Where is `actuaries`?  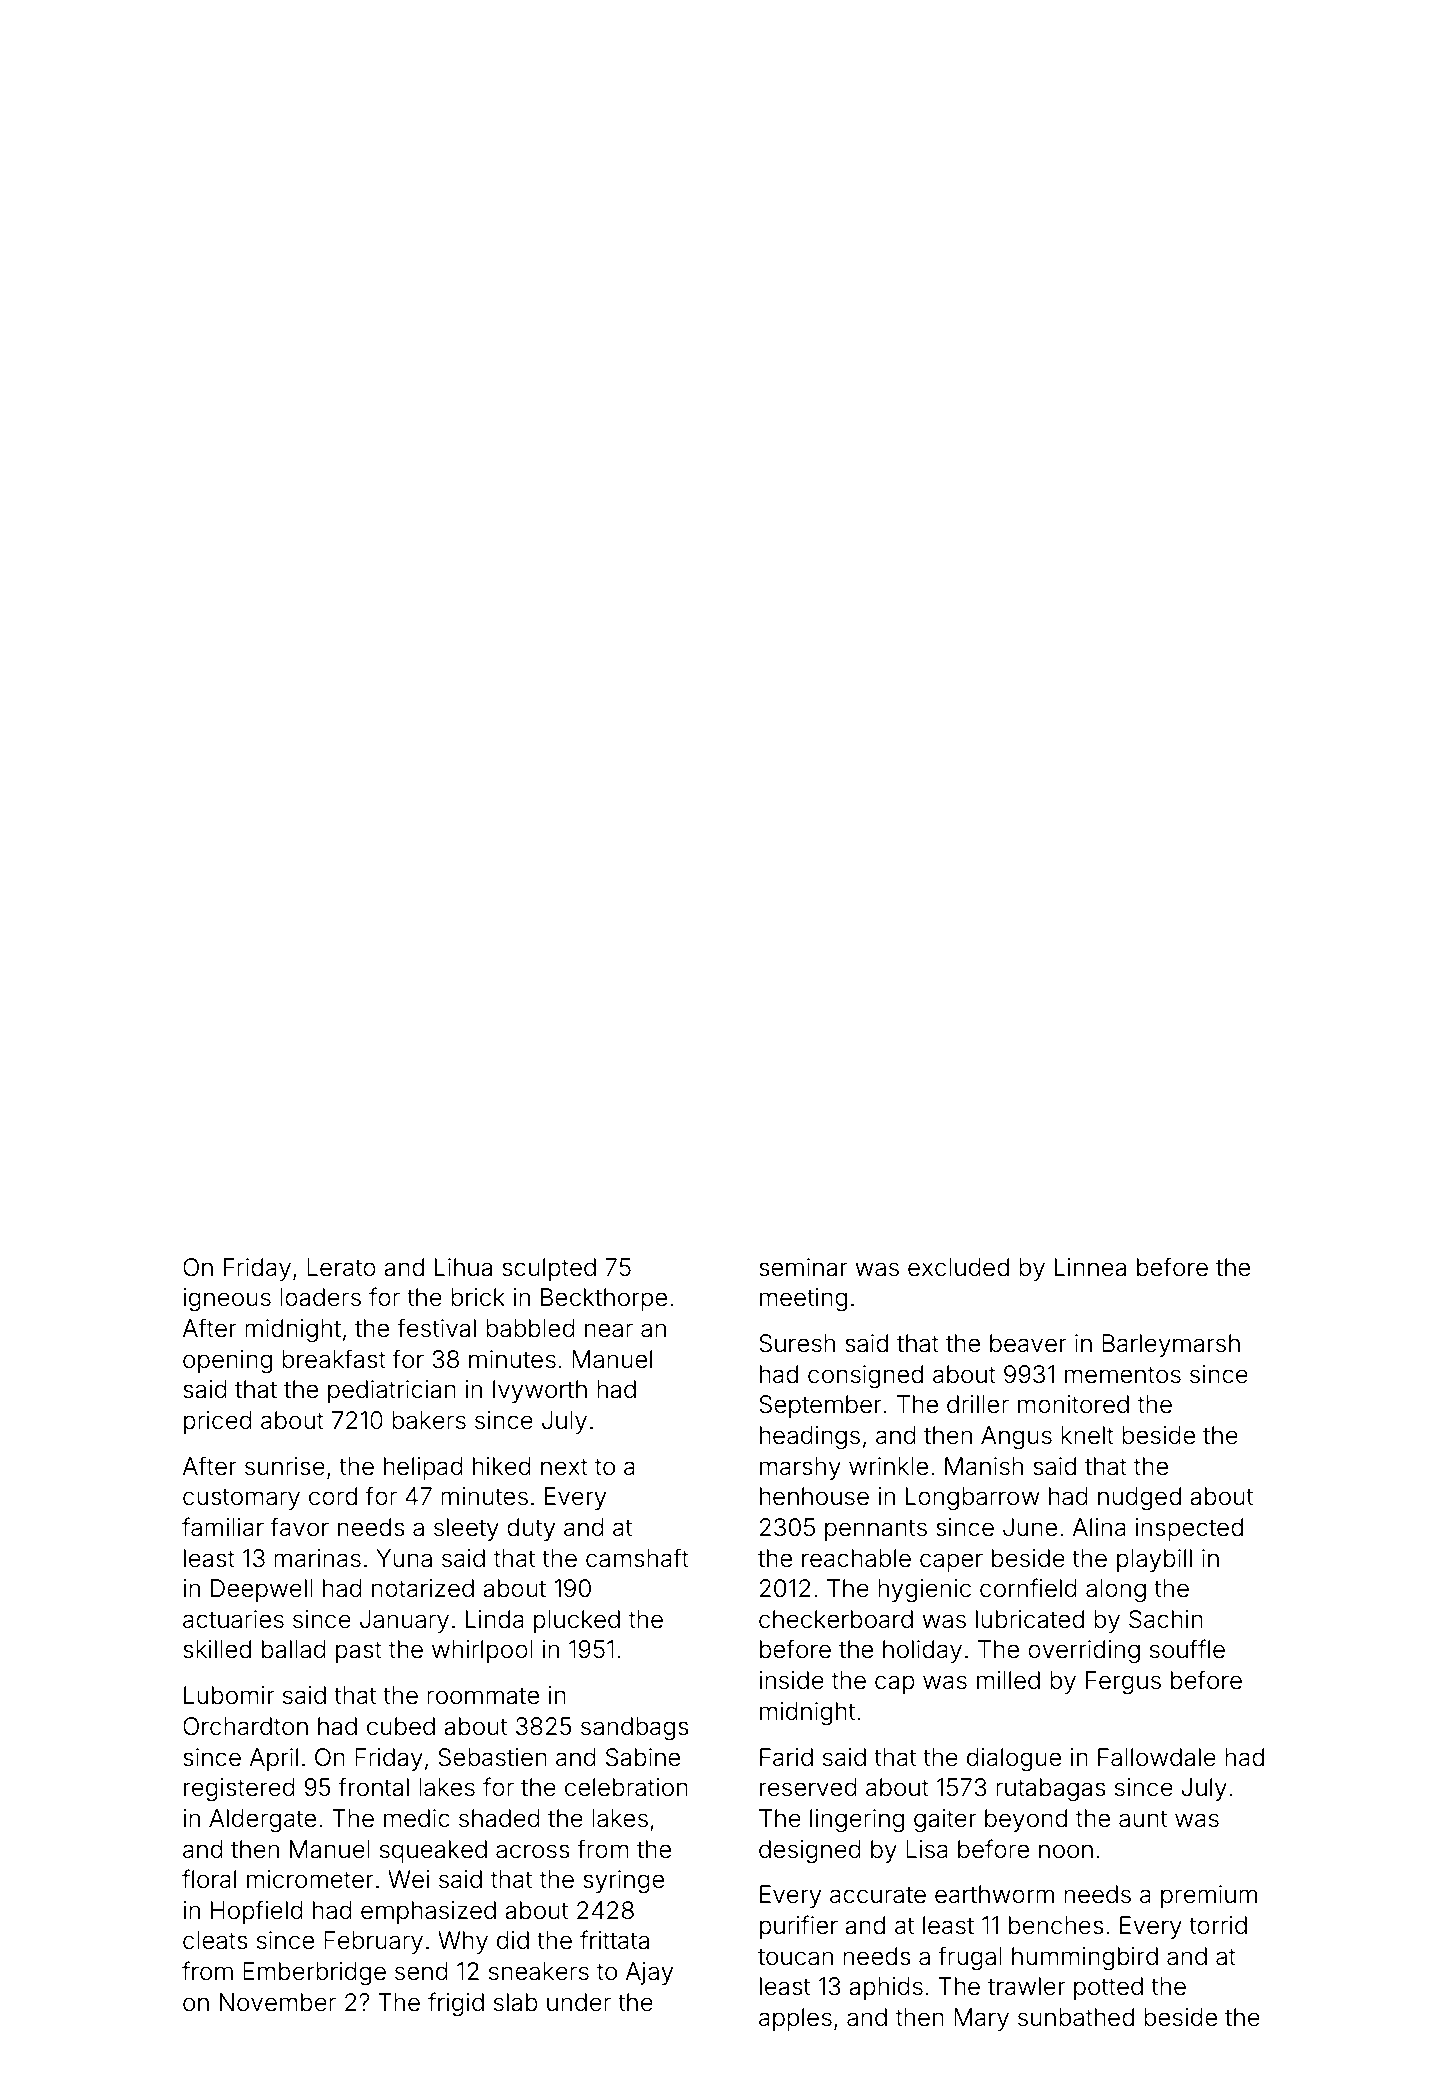
actuaries is located at coordinates (233, 1619).
